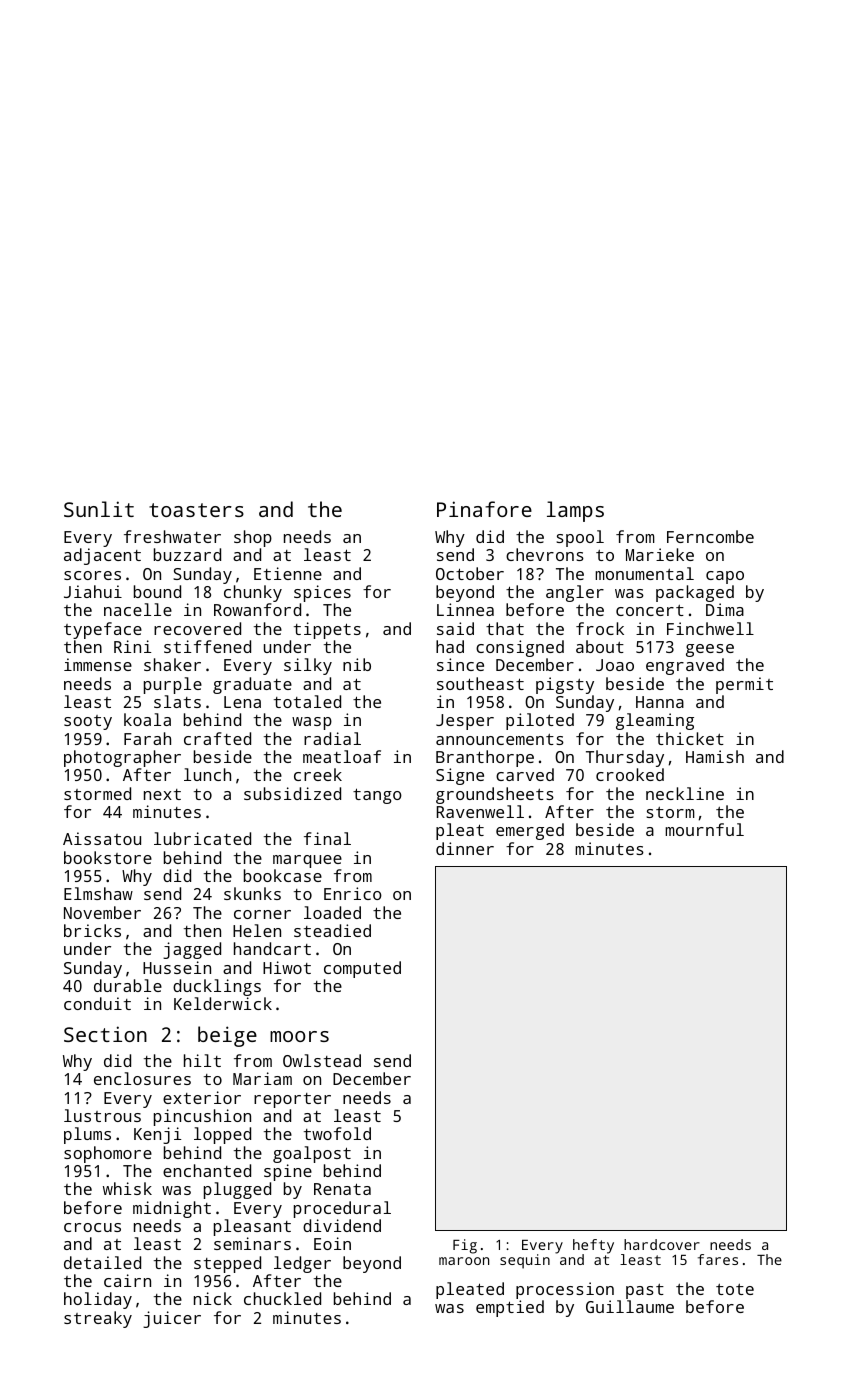 This page has width=849, height=1400. I want to click on computed, so click(362, 969).
